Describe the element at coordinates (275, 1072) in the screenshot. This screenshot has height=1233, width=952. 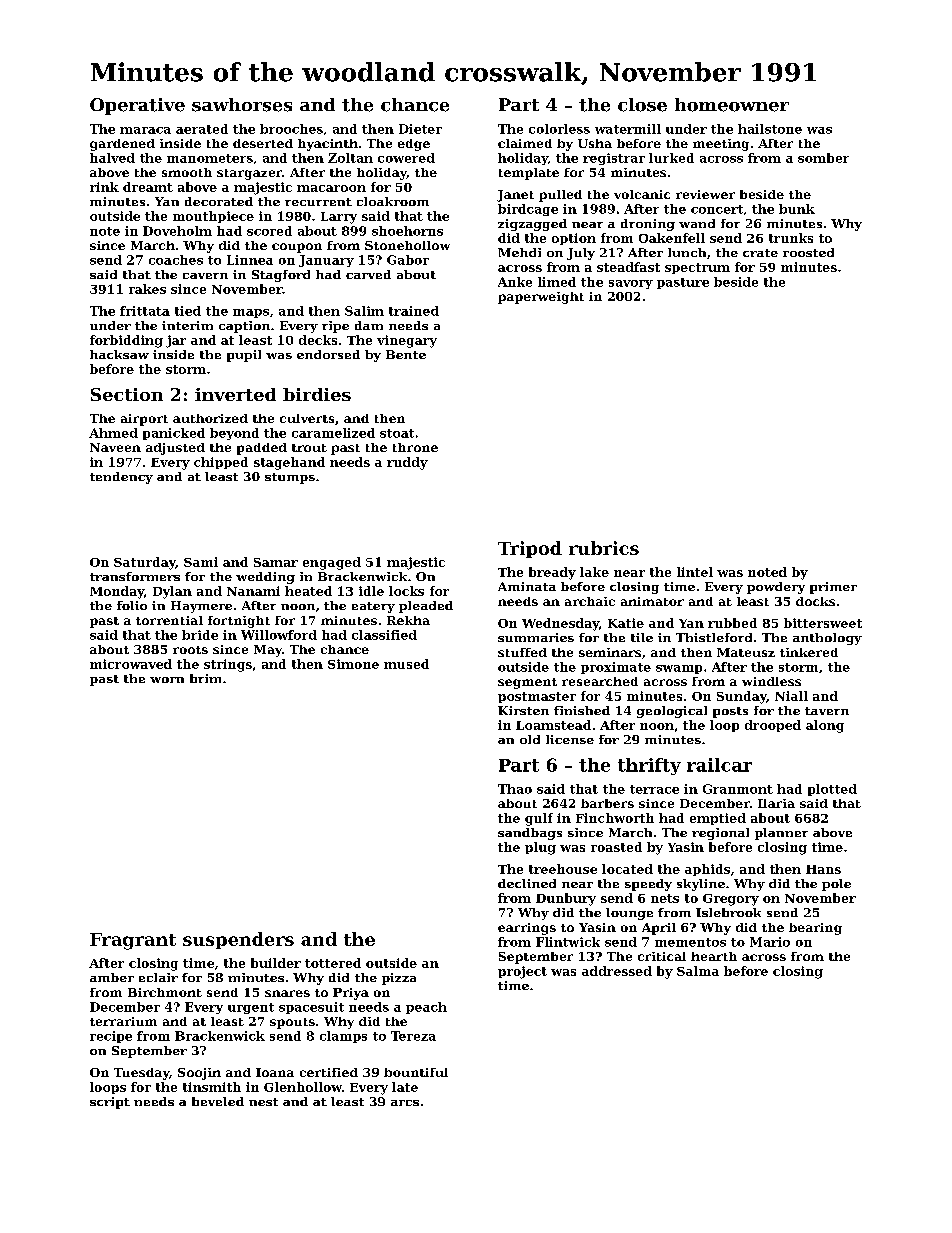
I see `Ioana` at that location.
